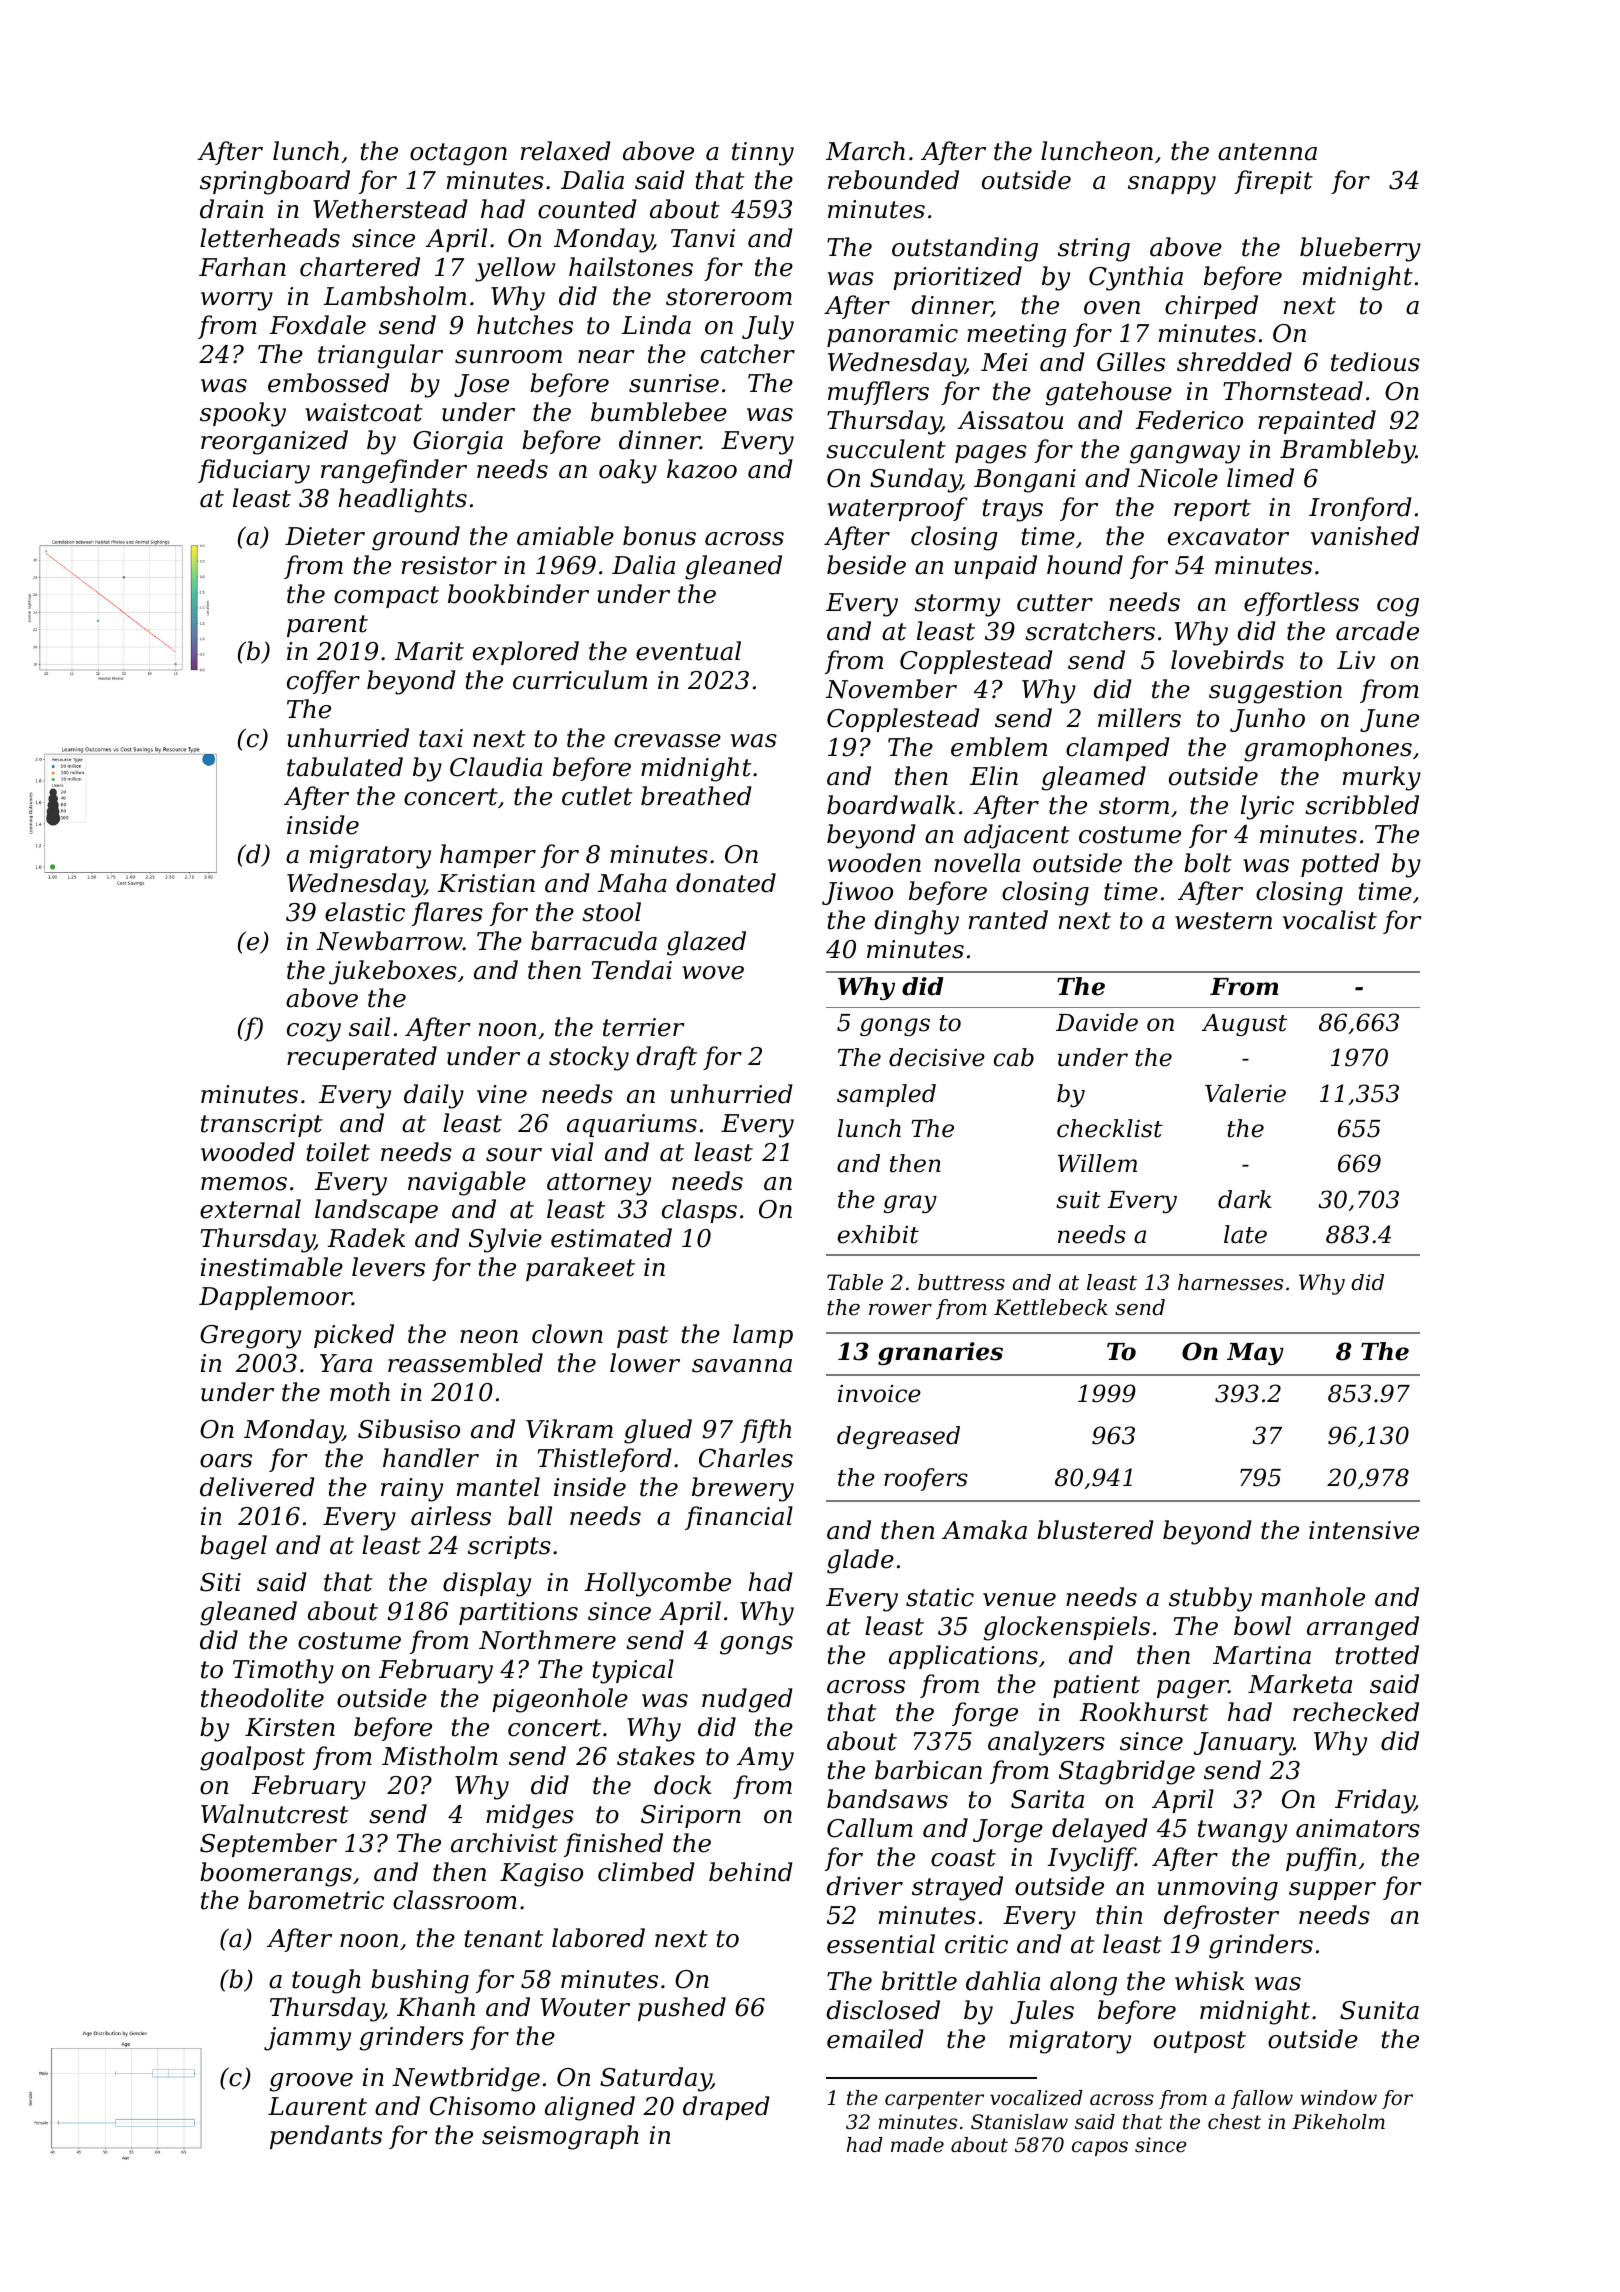  I want to click on neon, so click(489, 1337).
